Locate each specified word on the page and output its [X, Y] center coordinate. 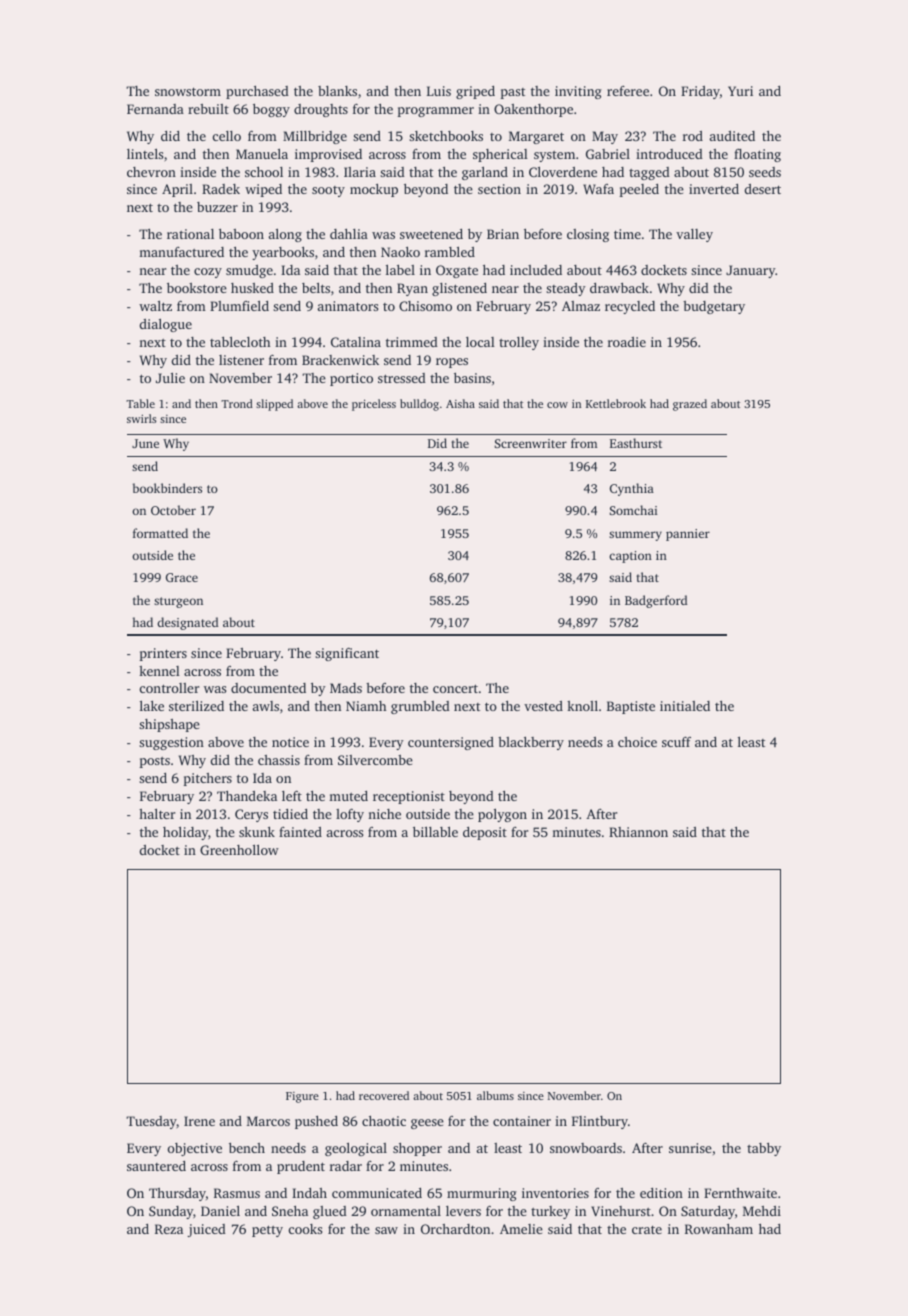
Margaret [536, 137]
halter [157, 814]
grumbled [420, 707]
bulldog [419, 405]
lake [152, 706]
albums [495, 1095]
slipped [274, 405]
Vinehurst [621, 1211]
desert [763, 189]
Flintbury [600, 1122]
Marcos [268, 1121]
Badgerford [656, 601]
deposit [485, 833]
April [177, 190]
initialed [685, 706]
